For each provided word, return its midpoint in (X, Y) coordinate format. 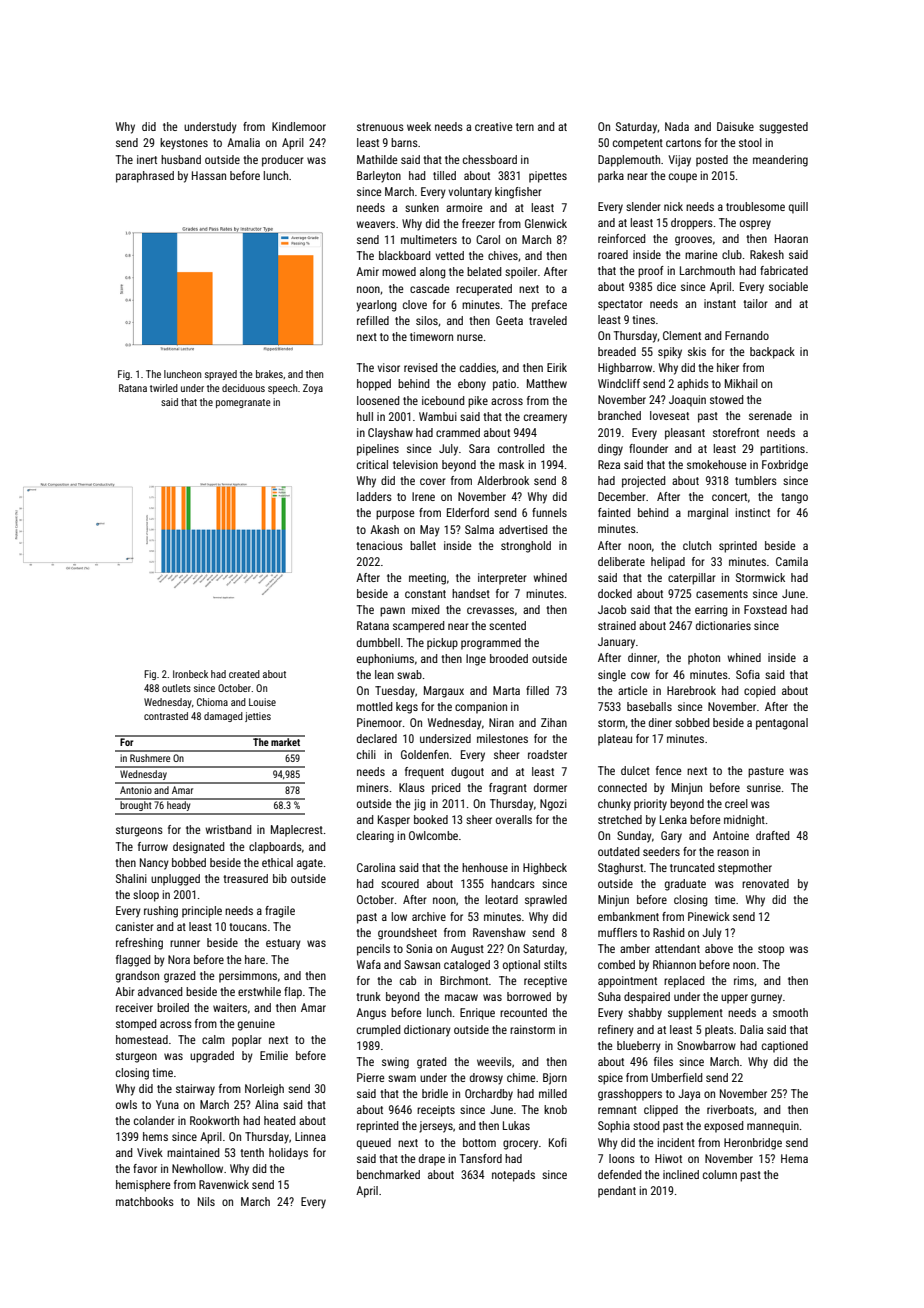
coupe (683, 178)
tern (525, 127)
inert (147, 159)
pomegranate (243, 403)
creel (736, 803)
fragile (280, 912)
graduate (685, 885)
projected (643, 482)
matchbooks (145, 1201)
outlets (176, 688)
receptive (545, 982)
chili (366, 754)
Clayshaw (390, 434)
